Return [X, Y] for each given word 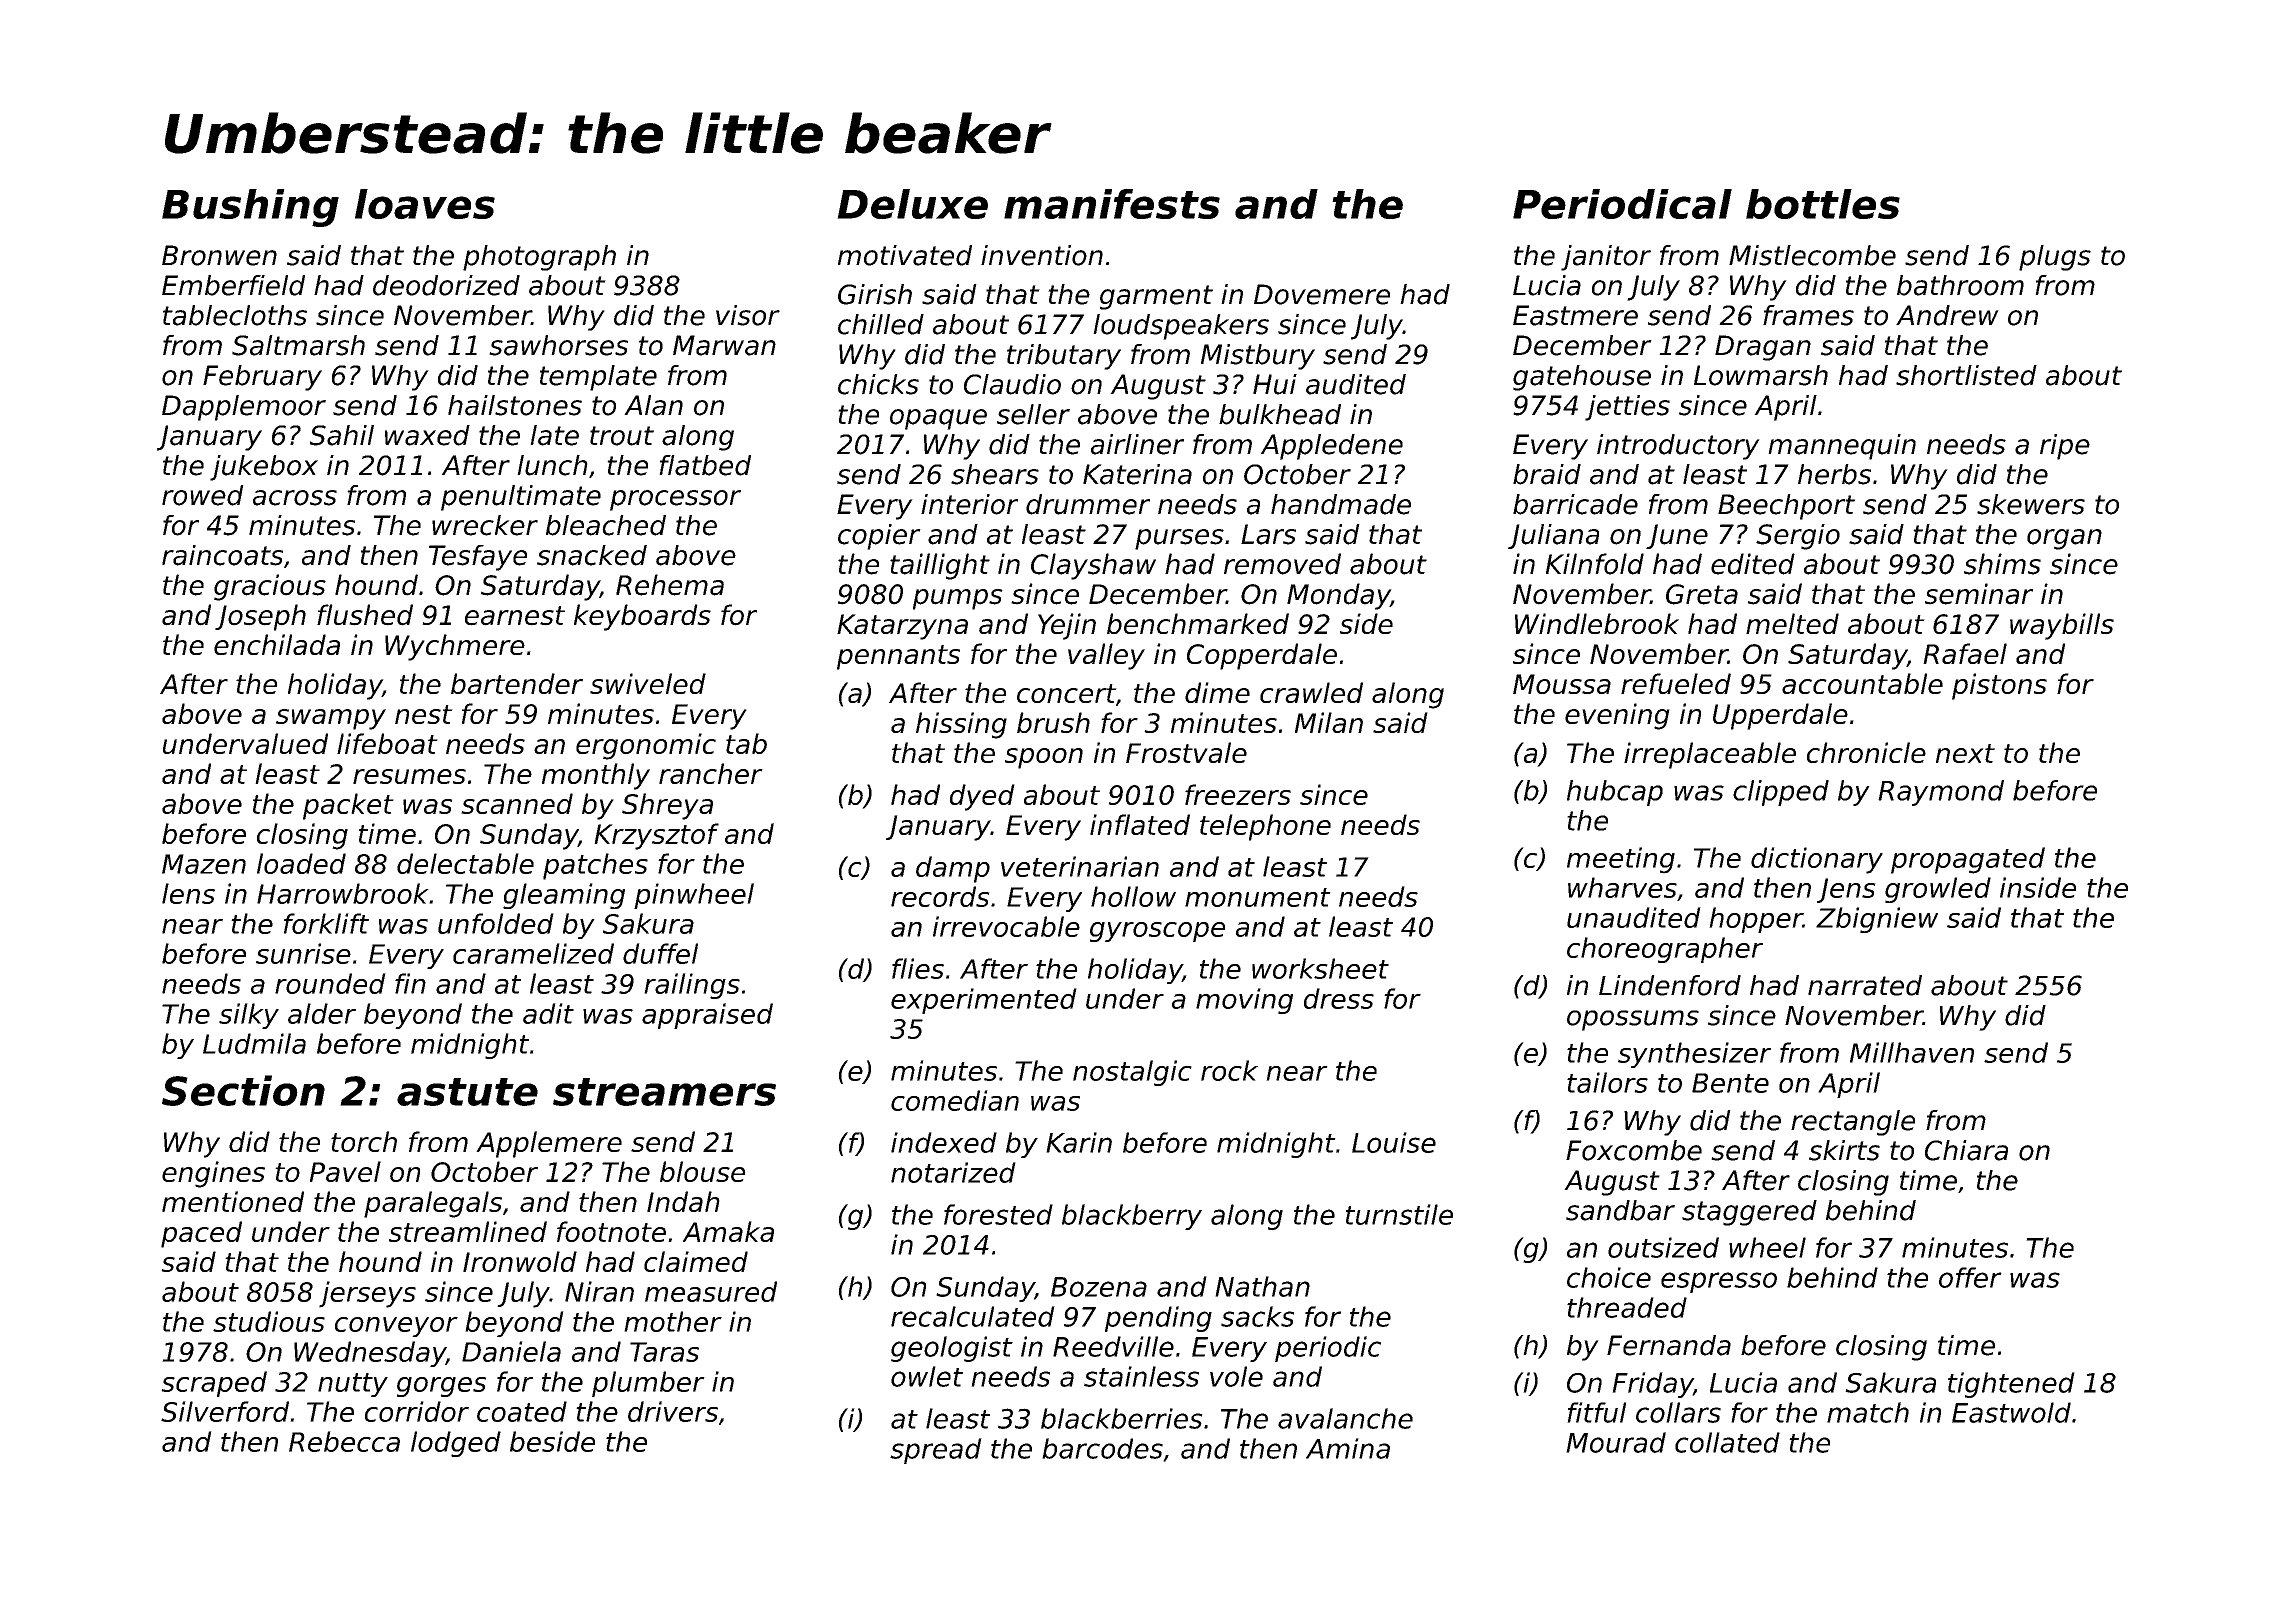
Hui [1275, 384]
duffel [660, 953]
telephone [1265, 827]
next [1965, 753]
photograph [539, 258]
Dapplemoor [244, 408]
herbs [1834, 474]
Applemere [549, 1144]
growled [1938, 890]
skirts [1844, 1150]
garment [1156, 297]
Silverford [225, 1411]
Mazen [204, 864]
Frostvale [1186, 752]
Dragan [1763, 348]
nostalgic [1132, 1073]
